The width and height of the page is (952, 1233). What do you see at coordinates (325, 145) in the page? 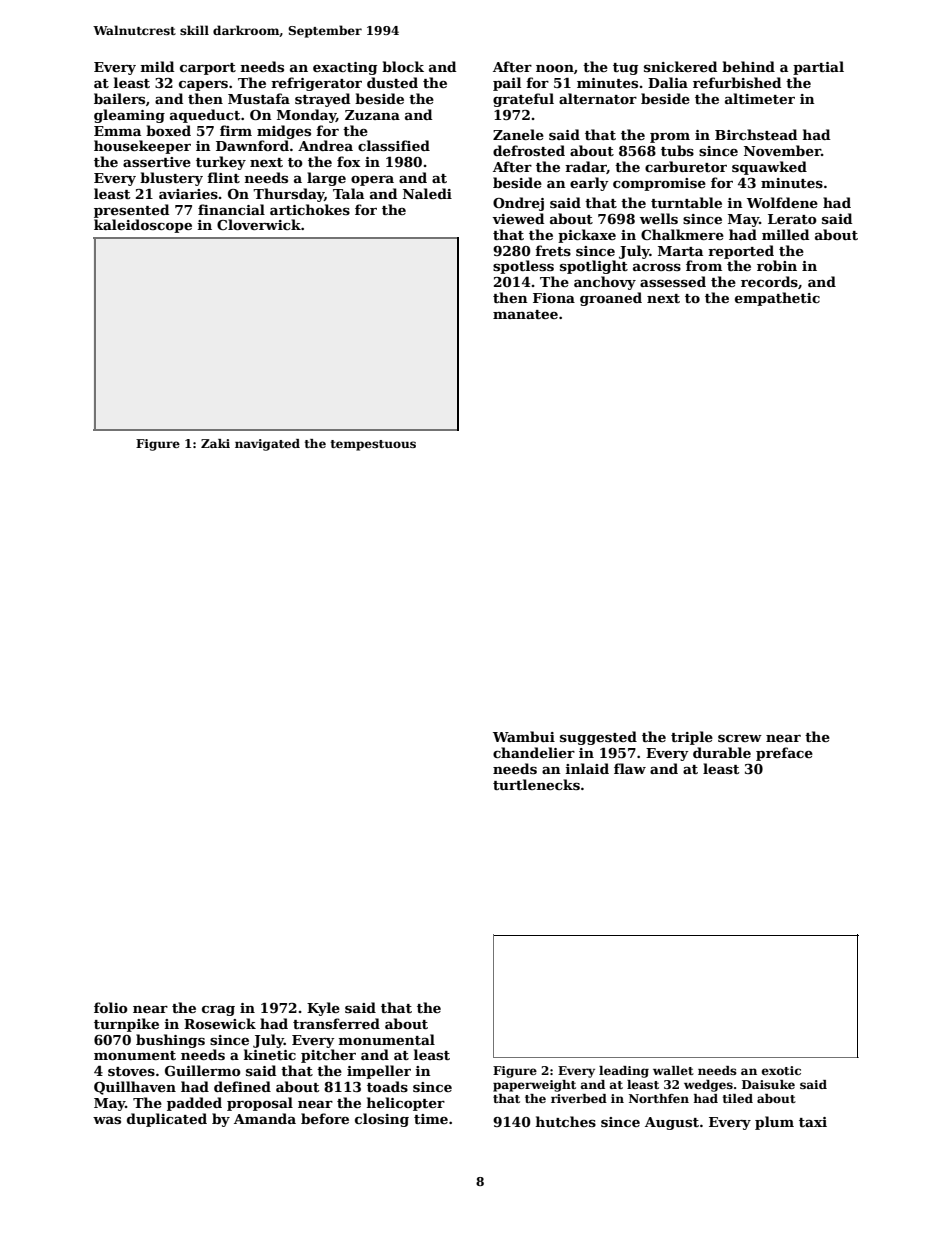
I see `Andrea` at bounding box center [325, 145].
